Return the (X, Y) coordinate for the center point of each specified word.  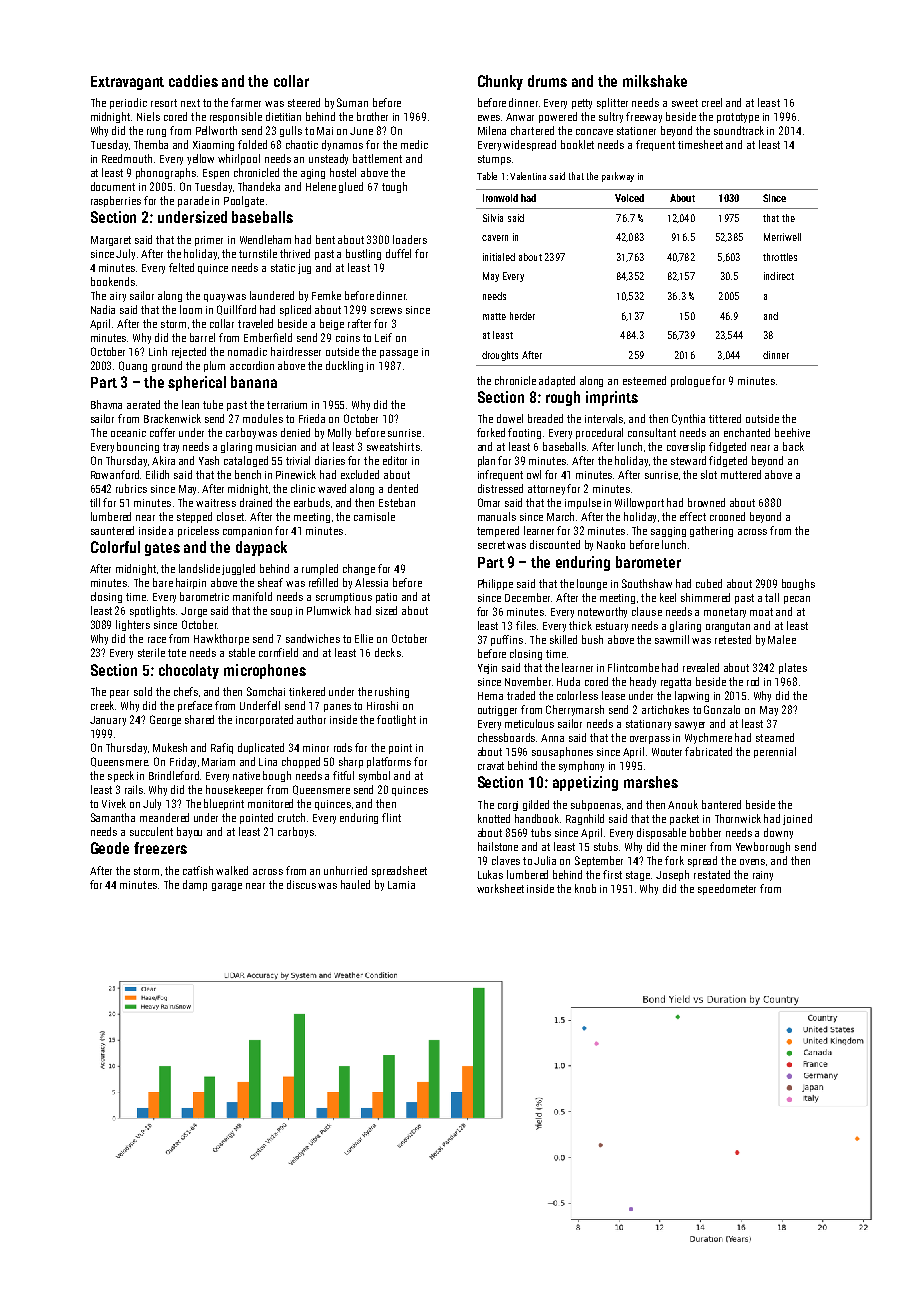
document (113, 186)
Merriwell (782, 237)
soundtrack (739, 130)
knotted (494, 818)
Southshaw (647, 583)
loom (191, 309)
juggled (238, 569)
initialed (499, 257)
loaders (410, 239)
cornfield (278, 652)
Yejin (487, 669)
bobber (705, 832)
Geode (110, 848)
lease (613, 695)
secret (491, 545)
